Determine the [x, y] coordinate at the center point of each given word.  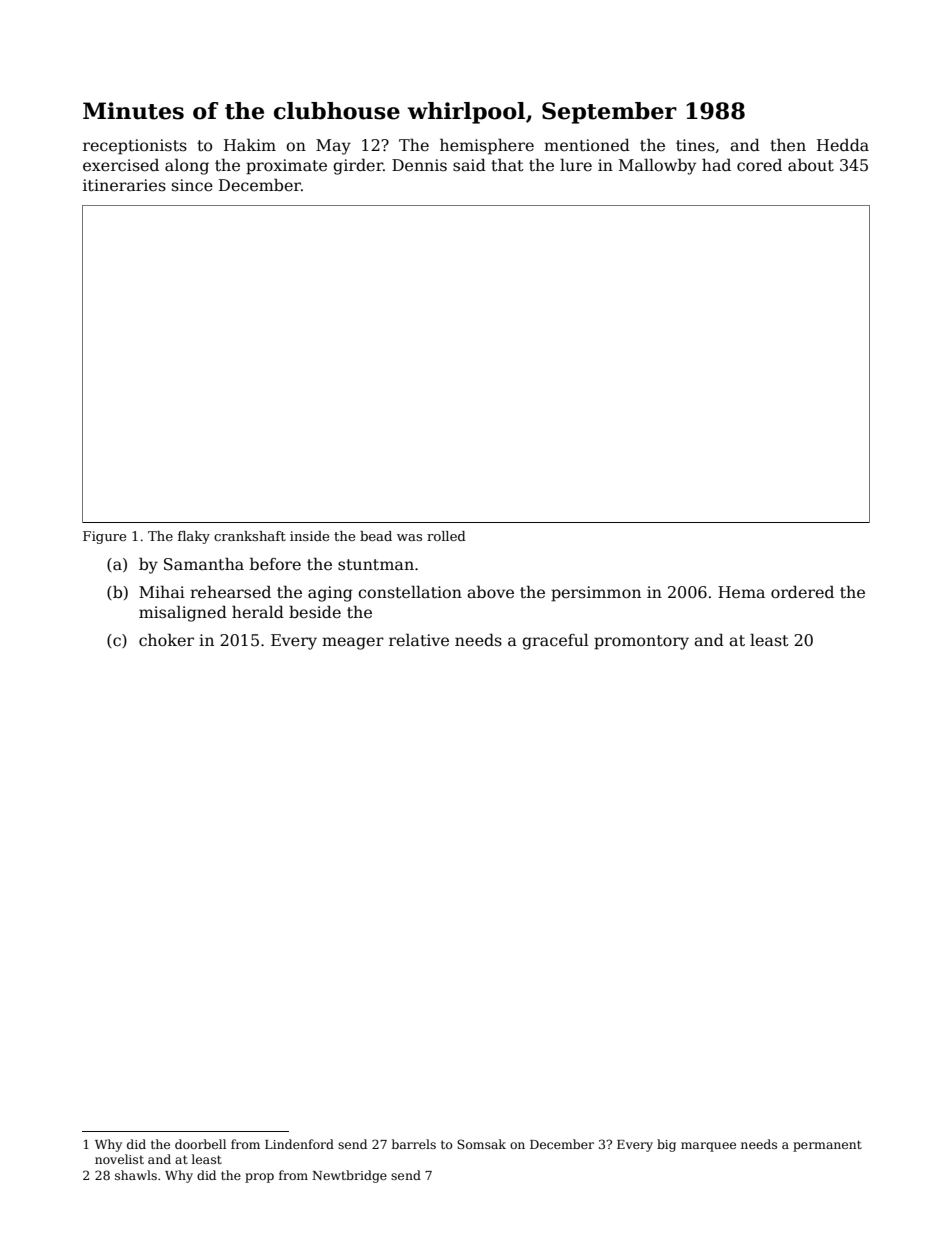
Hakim [250, 145]
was [409, 537]
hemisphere [487, 146]
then [788, 144]
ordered [802, 592]
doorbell [200, 1144]
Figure [104, 537]
